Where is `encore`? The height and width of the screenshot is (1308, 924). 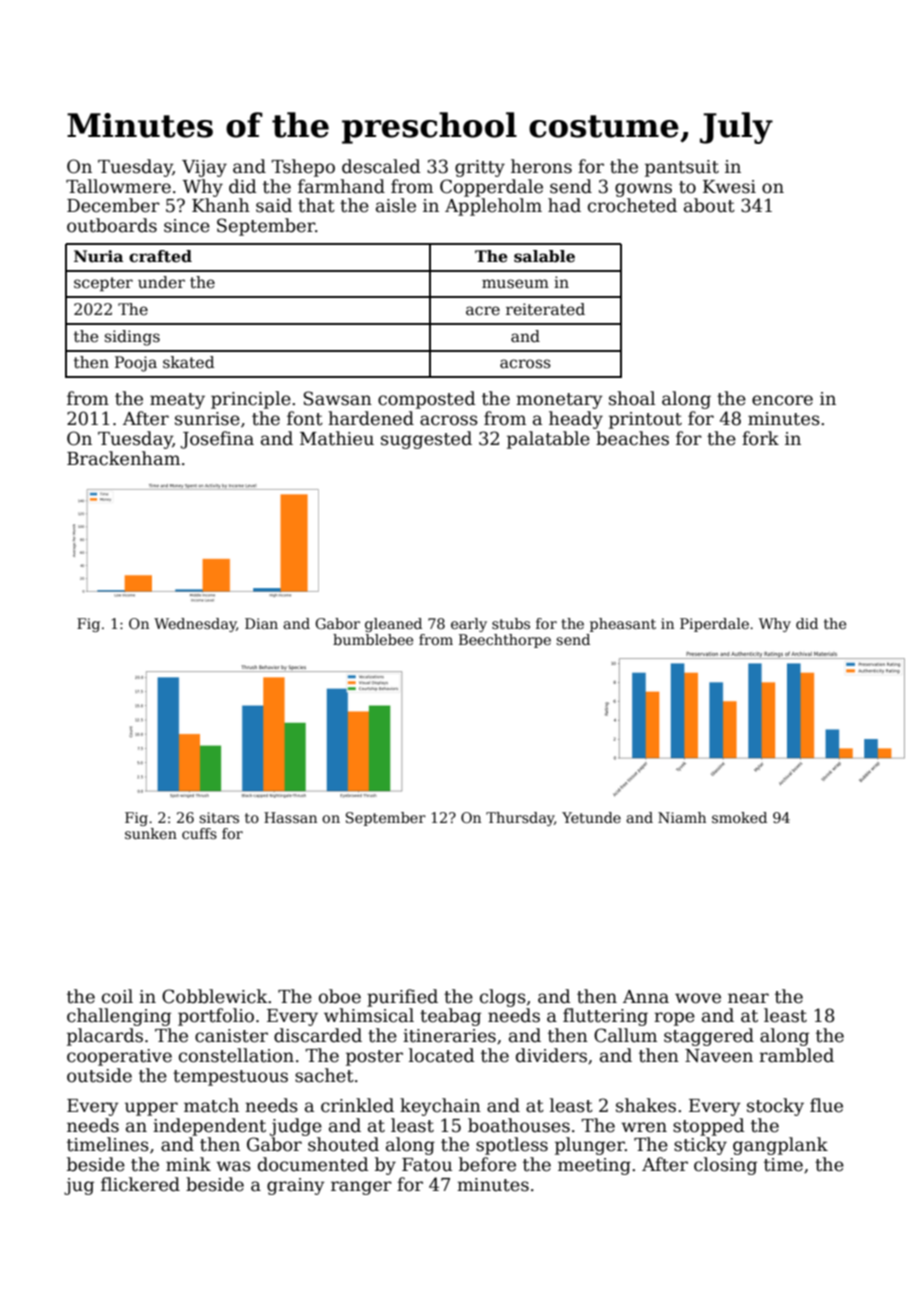 encore is located at coordinates (782, 400).
